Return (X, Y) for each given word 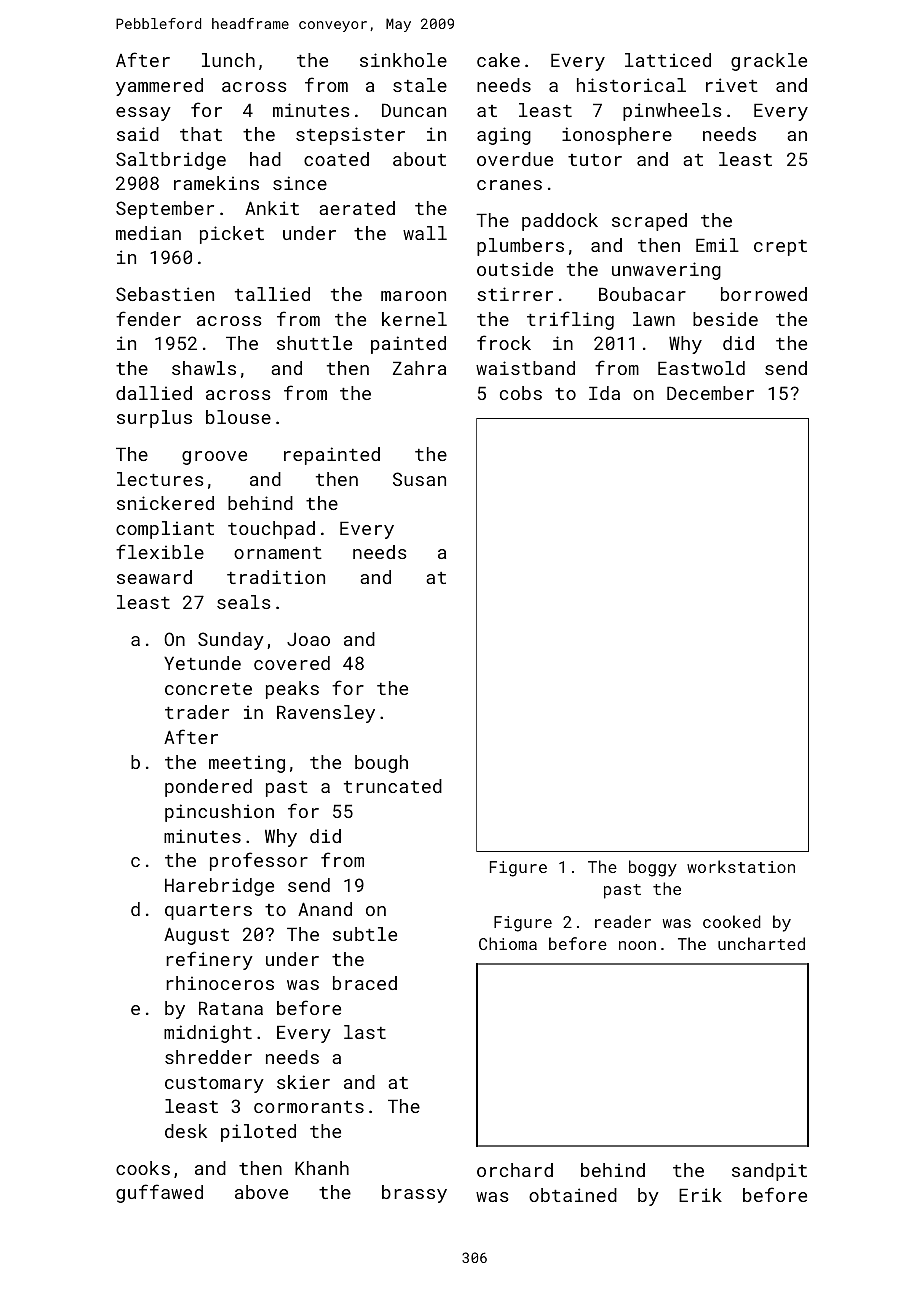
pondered (208, 788)
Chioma (508, 943)
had (265, 159)
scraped (649, 222)
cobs (521, 393)
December (710, 393)
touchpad (271, 530)
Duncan (414, 110)
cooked (732, 921)
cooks (143, 1168)
